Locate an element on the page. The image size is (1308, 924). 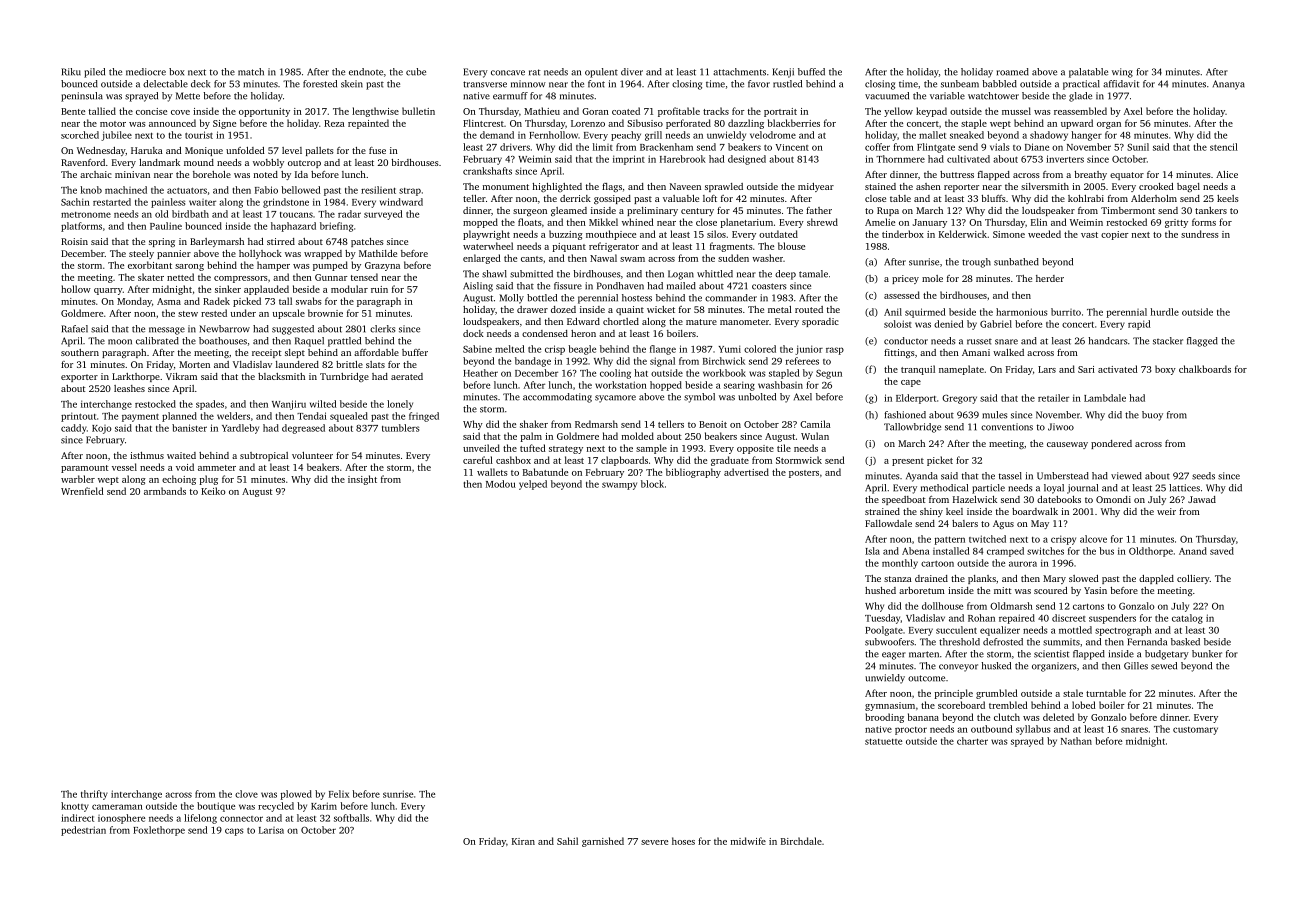
pedestrian is located at coordinates (83, 831).
